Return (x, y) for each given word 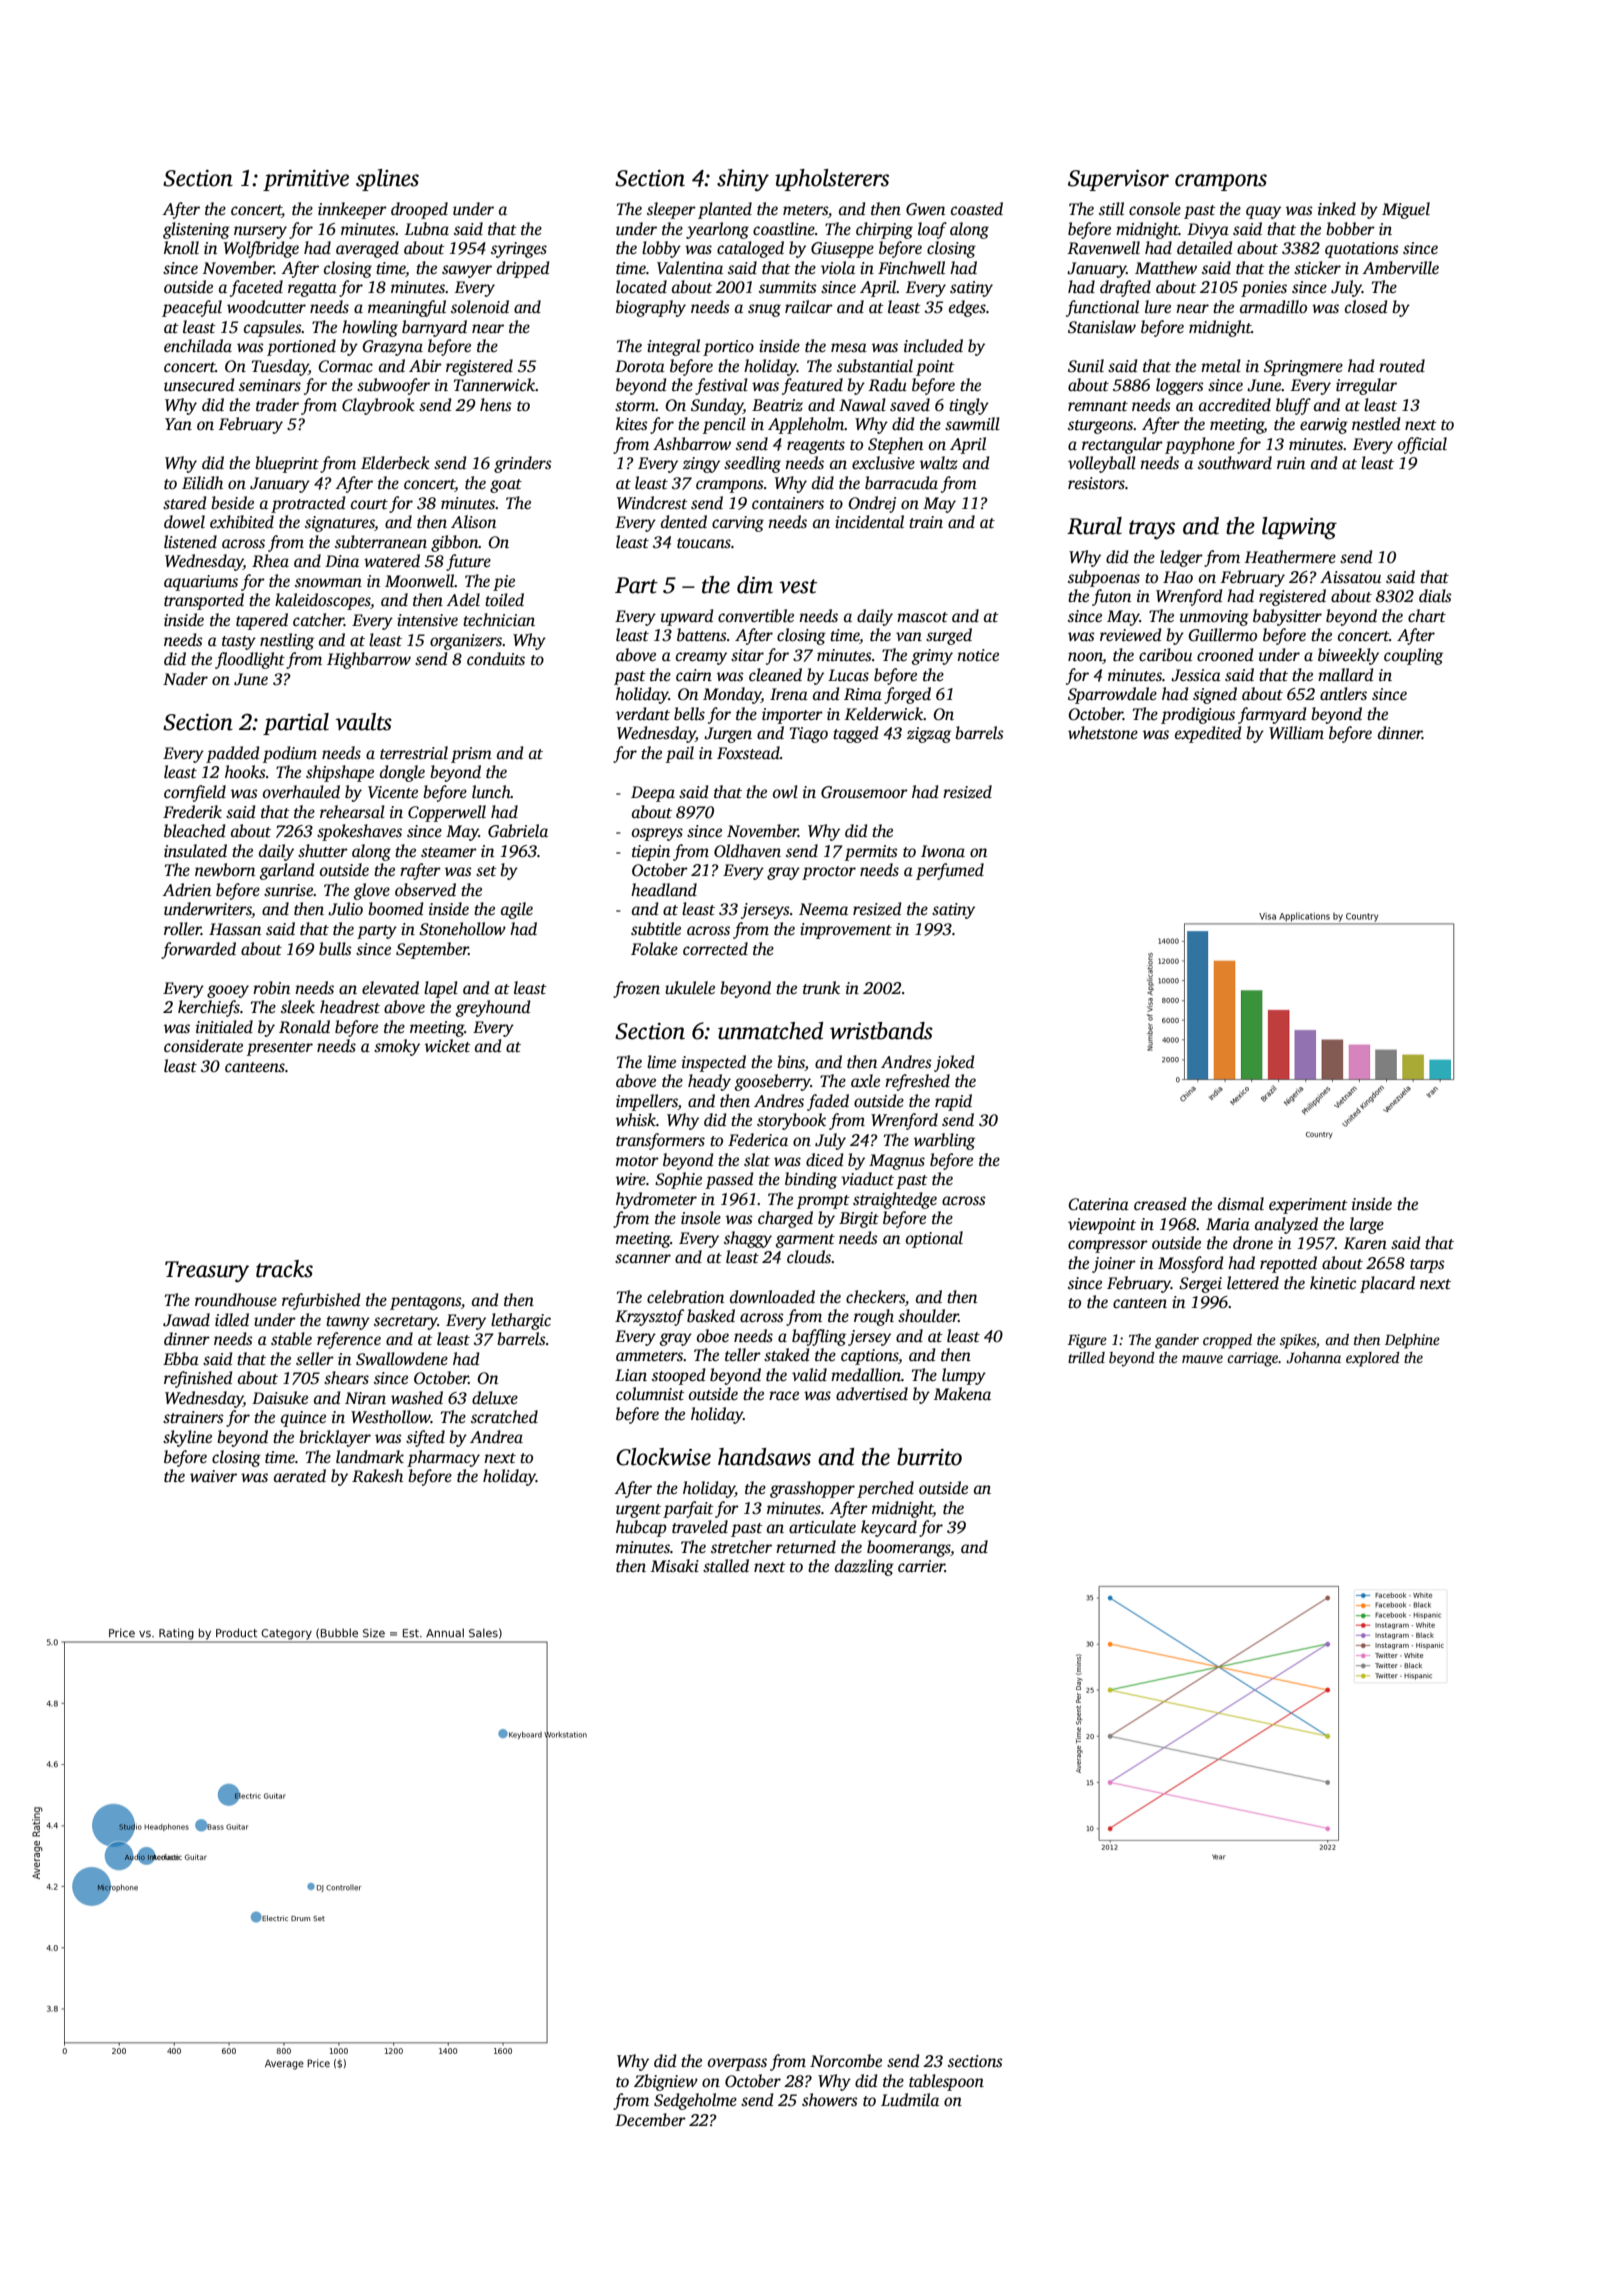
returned (806, 1547)
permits (871, 853)
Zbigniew (666, 2082)
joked (954, 1063)
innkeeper (352, 210)
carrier (921, 1566)
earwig (1324, 426)
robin (271, 988)
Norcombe (846, 2061)
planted (725, 210)
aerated (300, 1476)
